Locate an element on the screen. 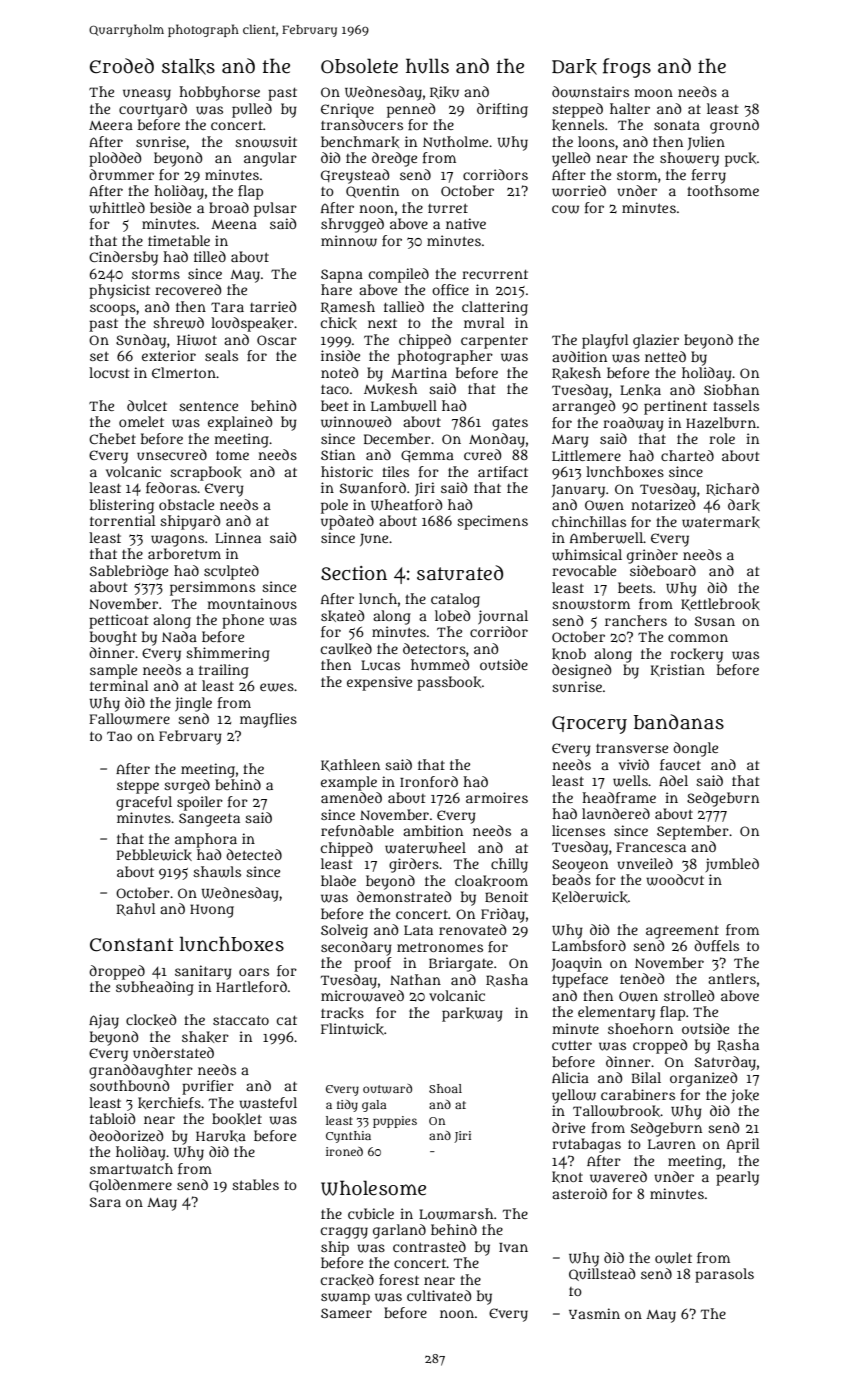  strolled is located at coordinates (689, 995).
